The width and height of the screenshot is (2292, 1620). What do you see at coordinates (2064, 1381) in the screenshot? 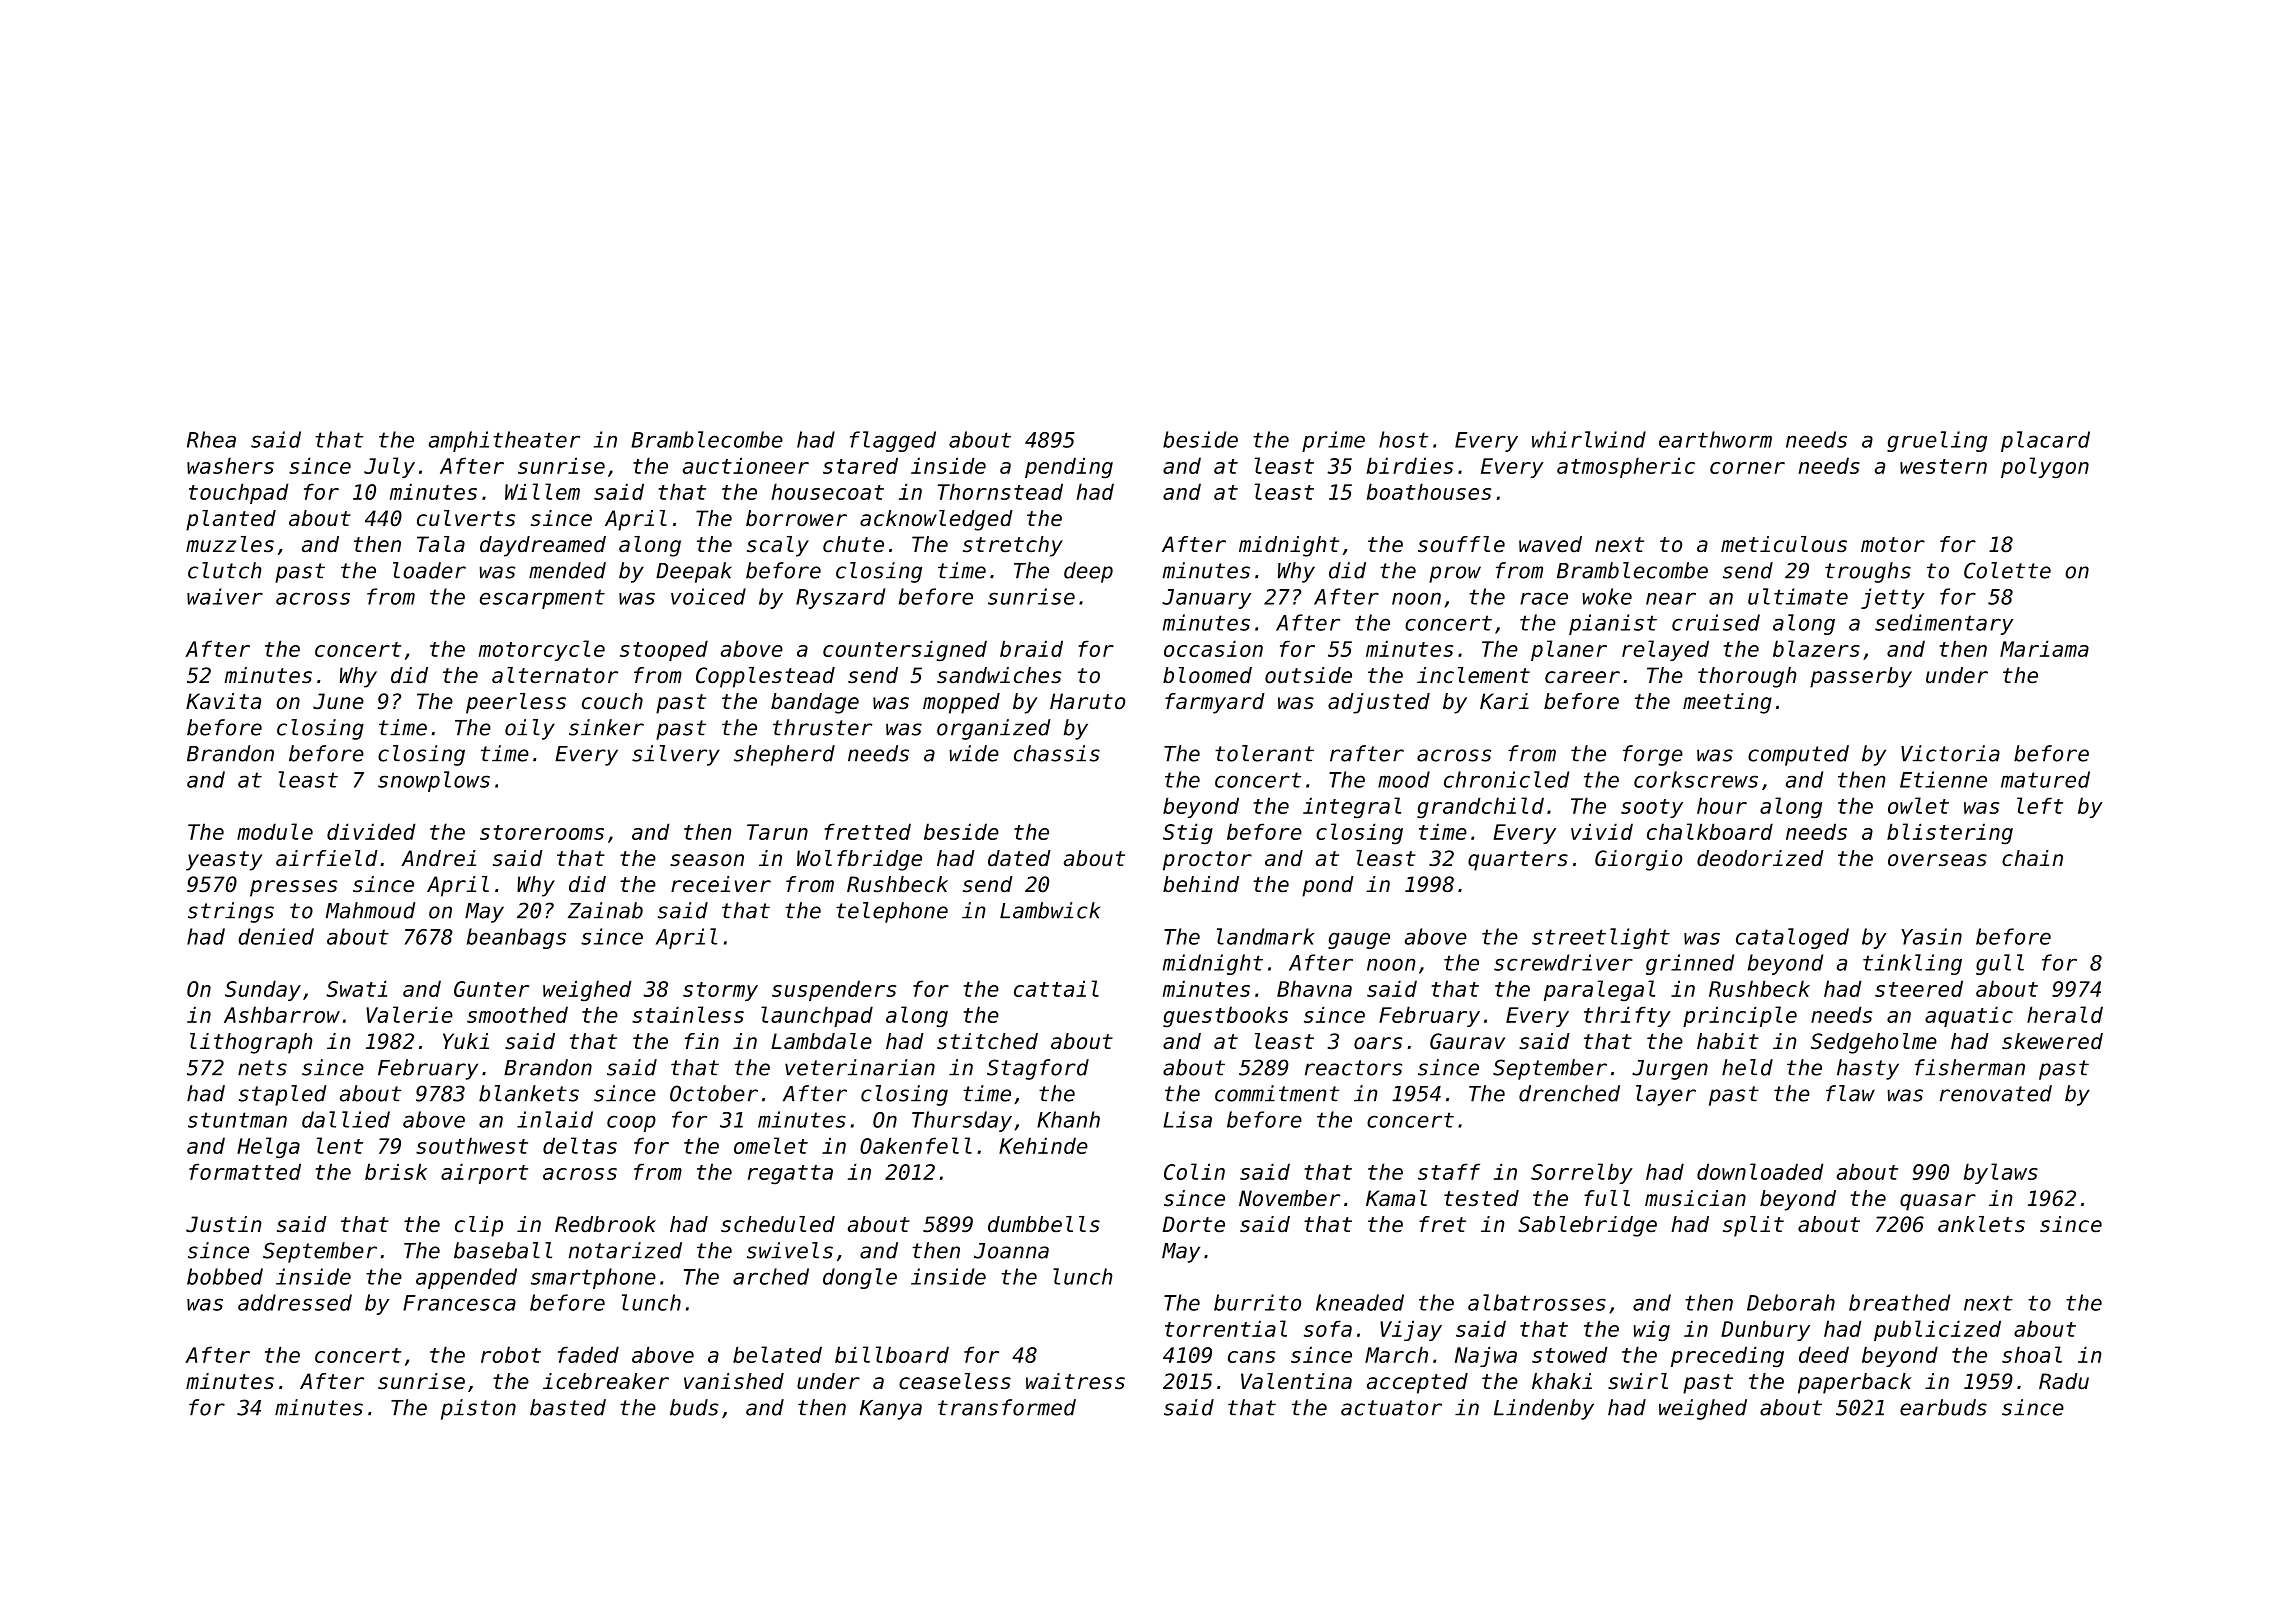
I see `Radu` at bounding box center [2064, 1381].
